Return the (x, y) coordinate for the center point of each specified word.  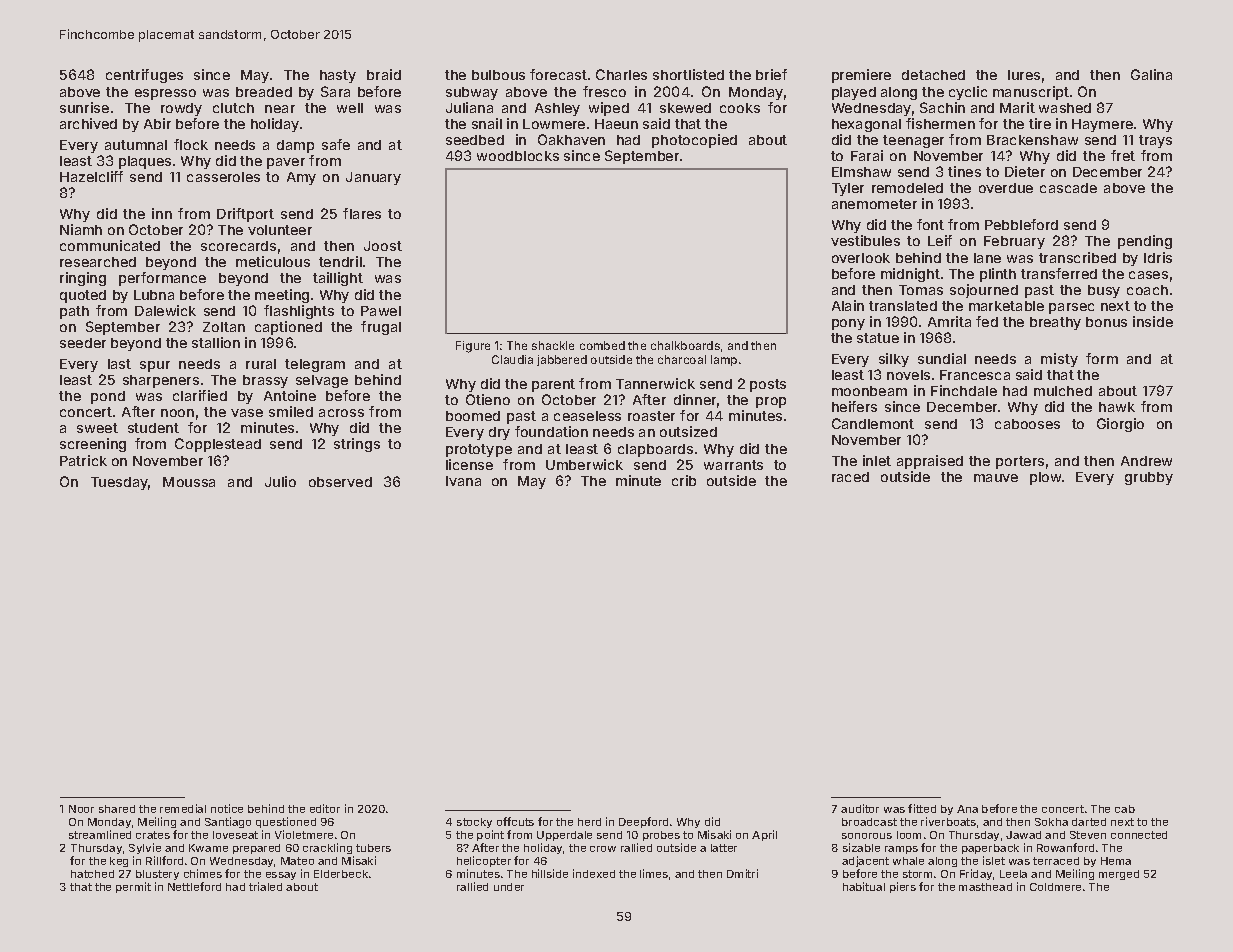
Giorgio (1120, 425)
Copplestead (218, 445)
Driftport (245, 215)
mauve (996, 478)
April (764, 835)
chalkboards (685, 345)
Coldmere (1055, 887)
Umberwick (584, 464)
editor (325, 808)
